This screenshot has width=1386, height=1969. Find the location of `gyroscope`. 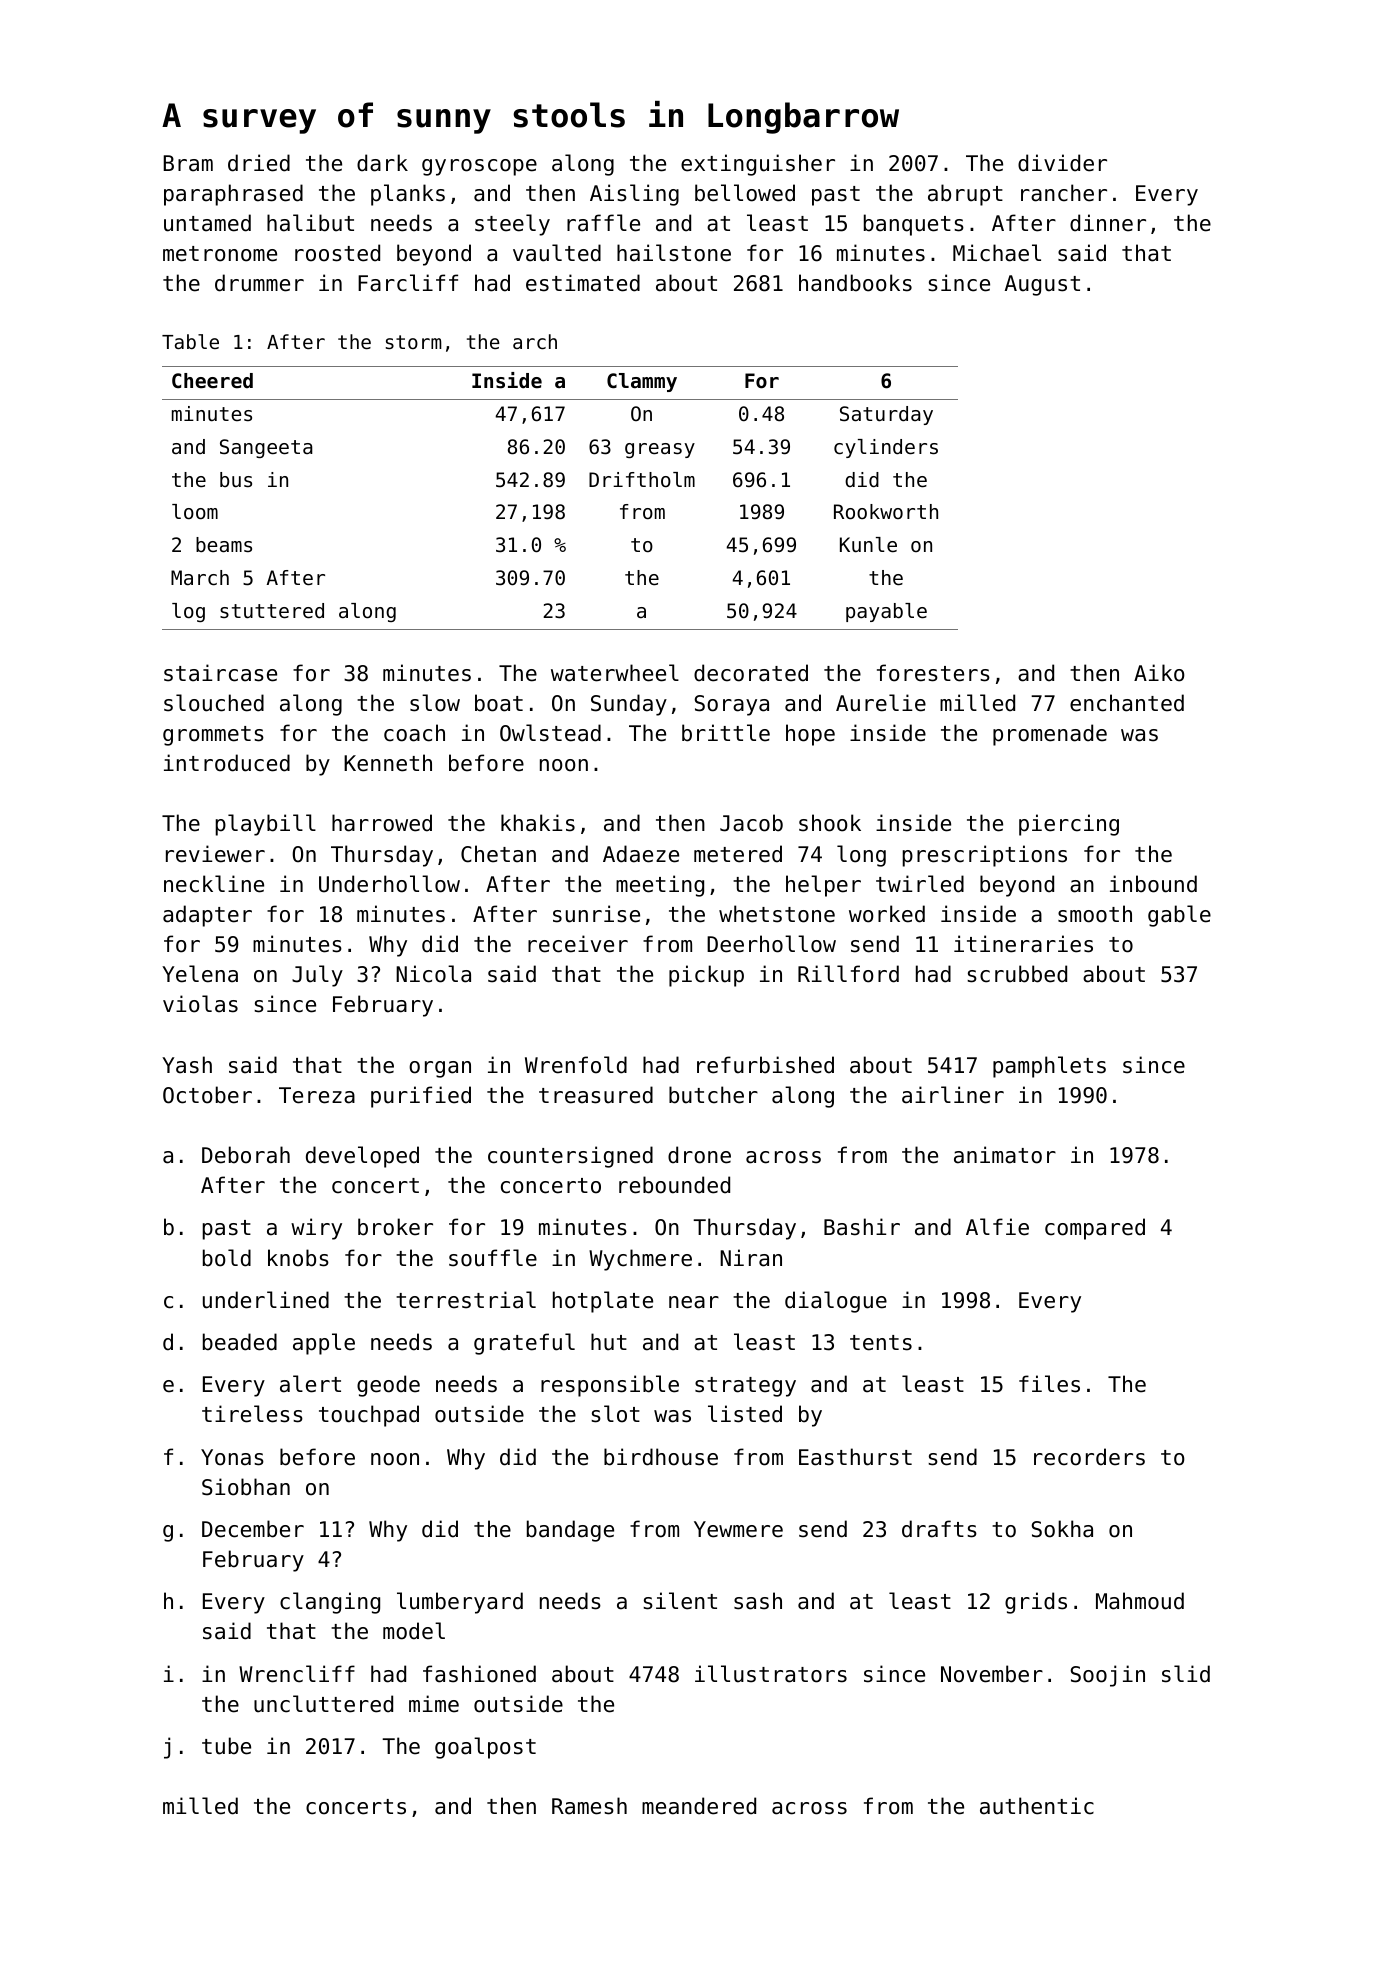

gyroscope is located at coordinates (479, 167).
